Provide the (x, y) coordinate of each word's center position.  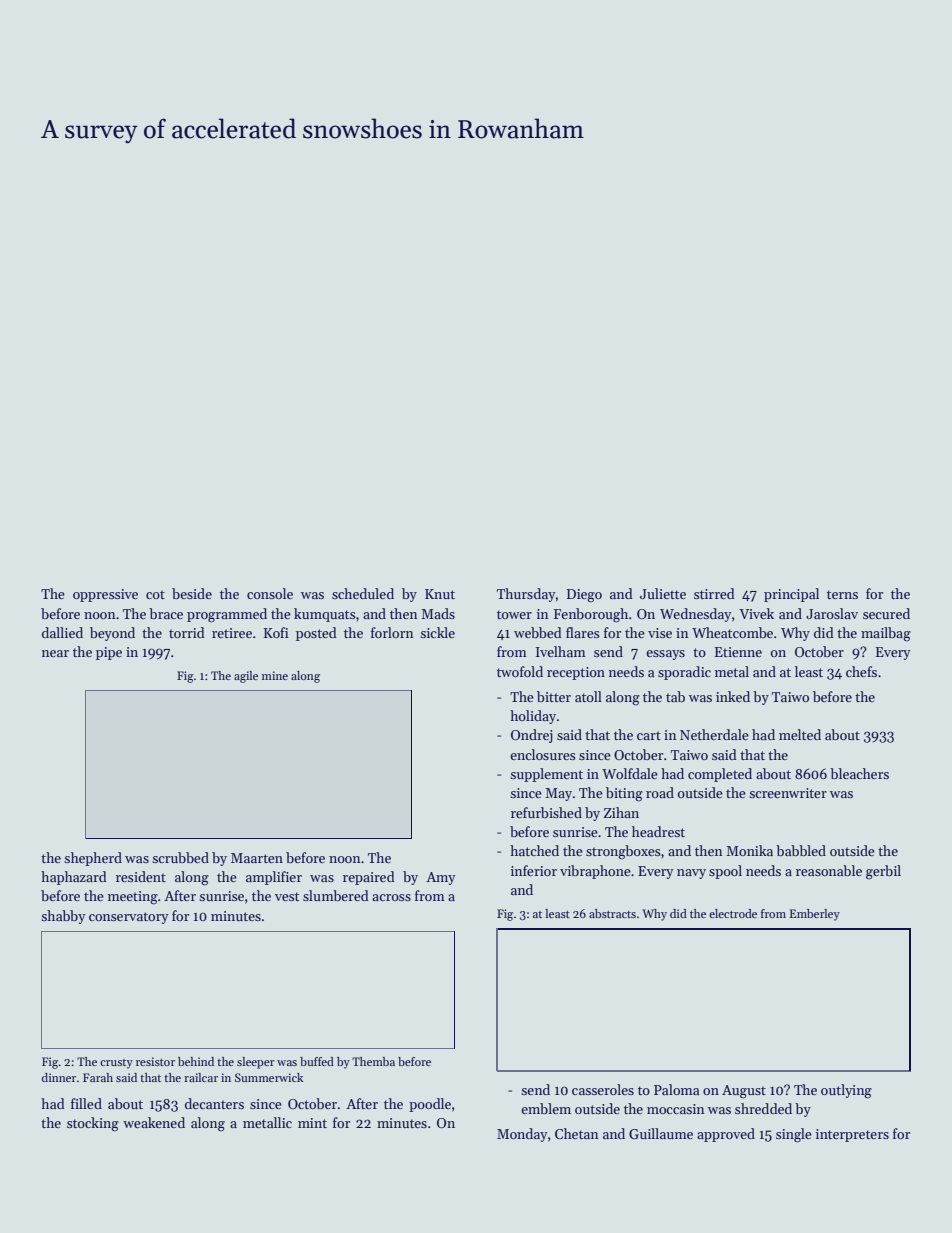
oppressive (105, 595)
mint (312, 1123)
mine (275, 675)
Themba (373, 1061)
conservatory (129, 918)
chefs (861, 671)
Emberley (815, 915)
